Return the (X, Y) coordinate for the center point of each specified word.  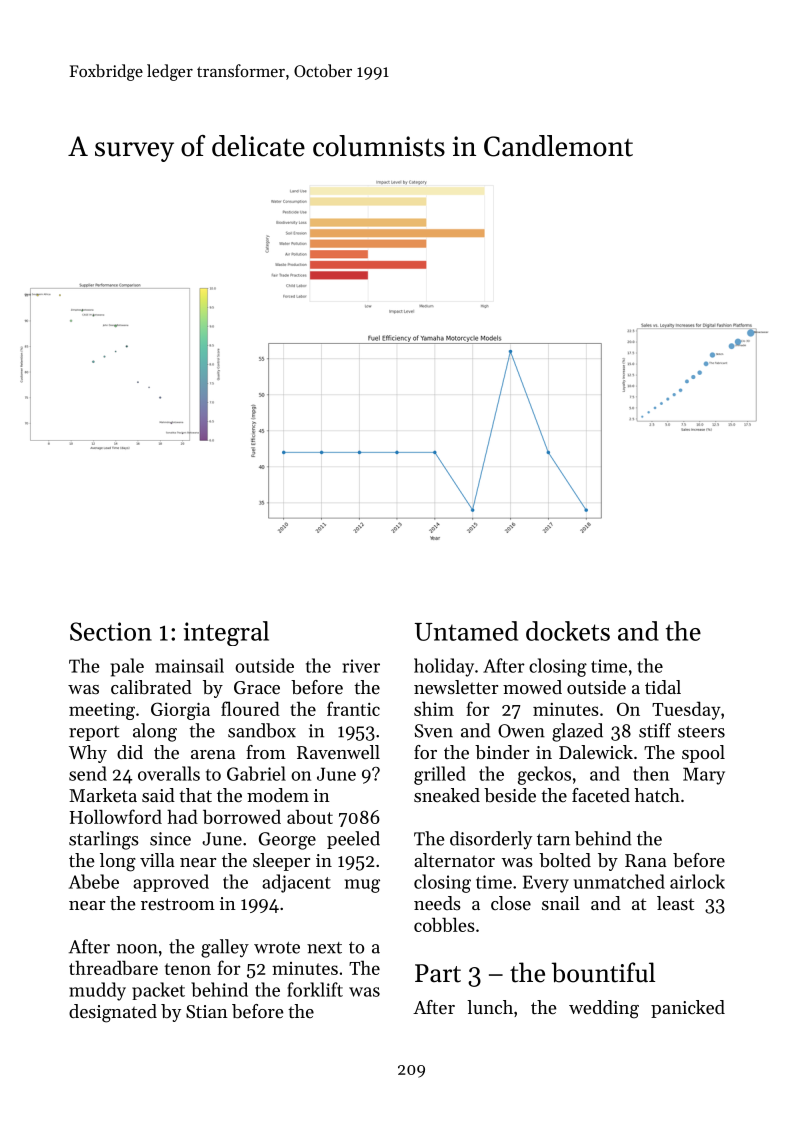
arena (213, 754)
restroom (178, 904)
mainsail (189, 665)
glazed (577, 732)
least (675, 903)
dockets (568, 631)
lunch (490, 1007)
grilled (440, 775)
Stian (207, 1011)
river (361, 666)
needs (437, 903)
